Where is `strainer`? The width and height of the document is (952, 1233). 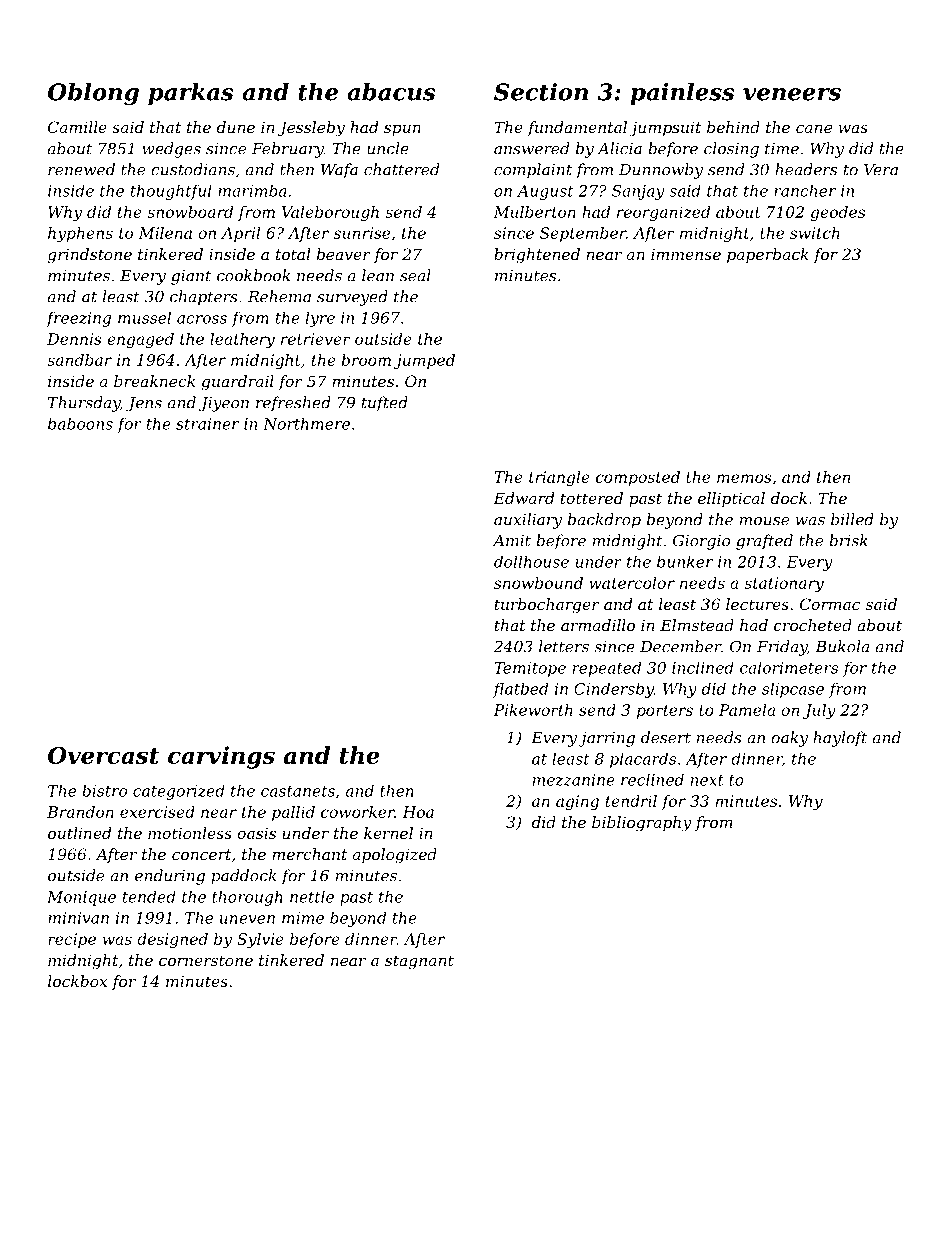 strainer is located at coordinates (207, 424).
